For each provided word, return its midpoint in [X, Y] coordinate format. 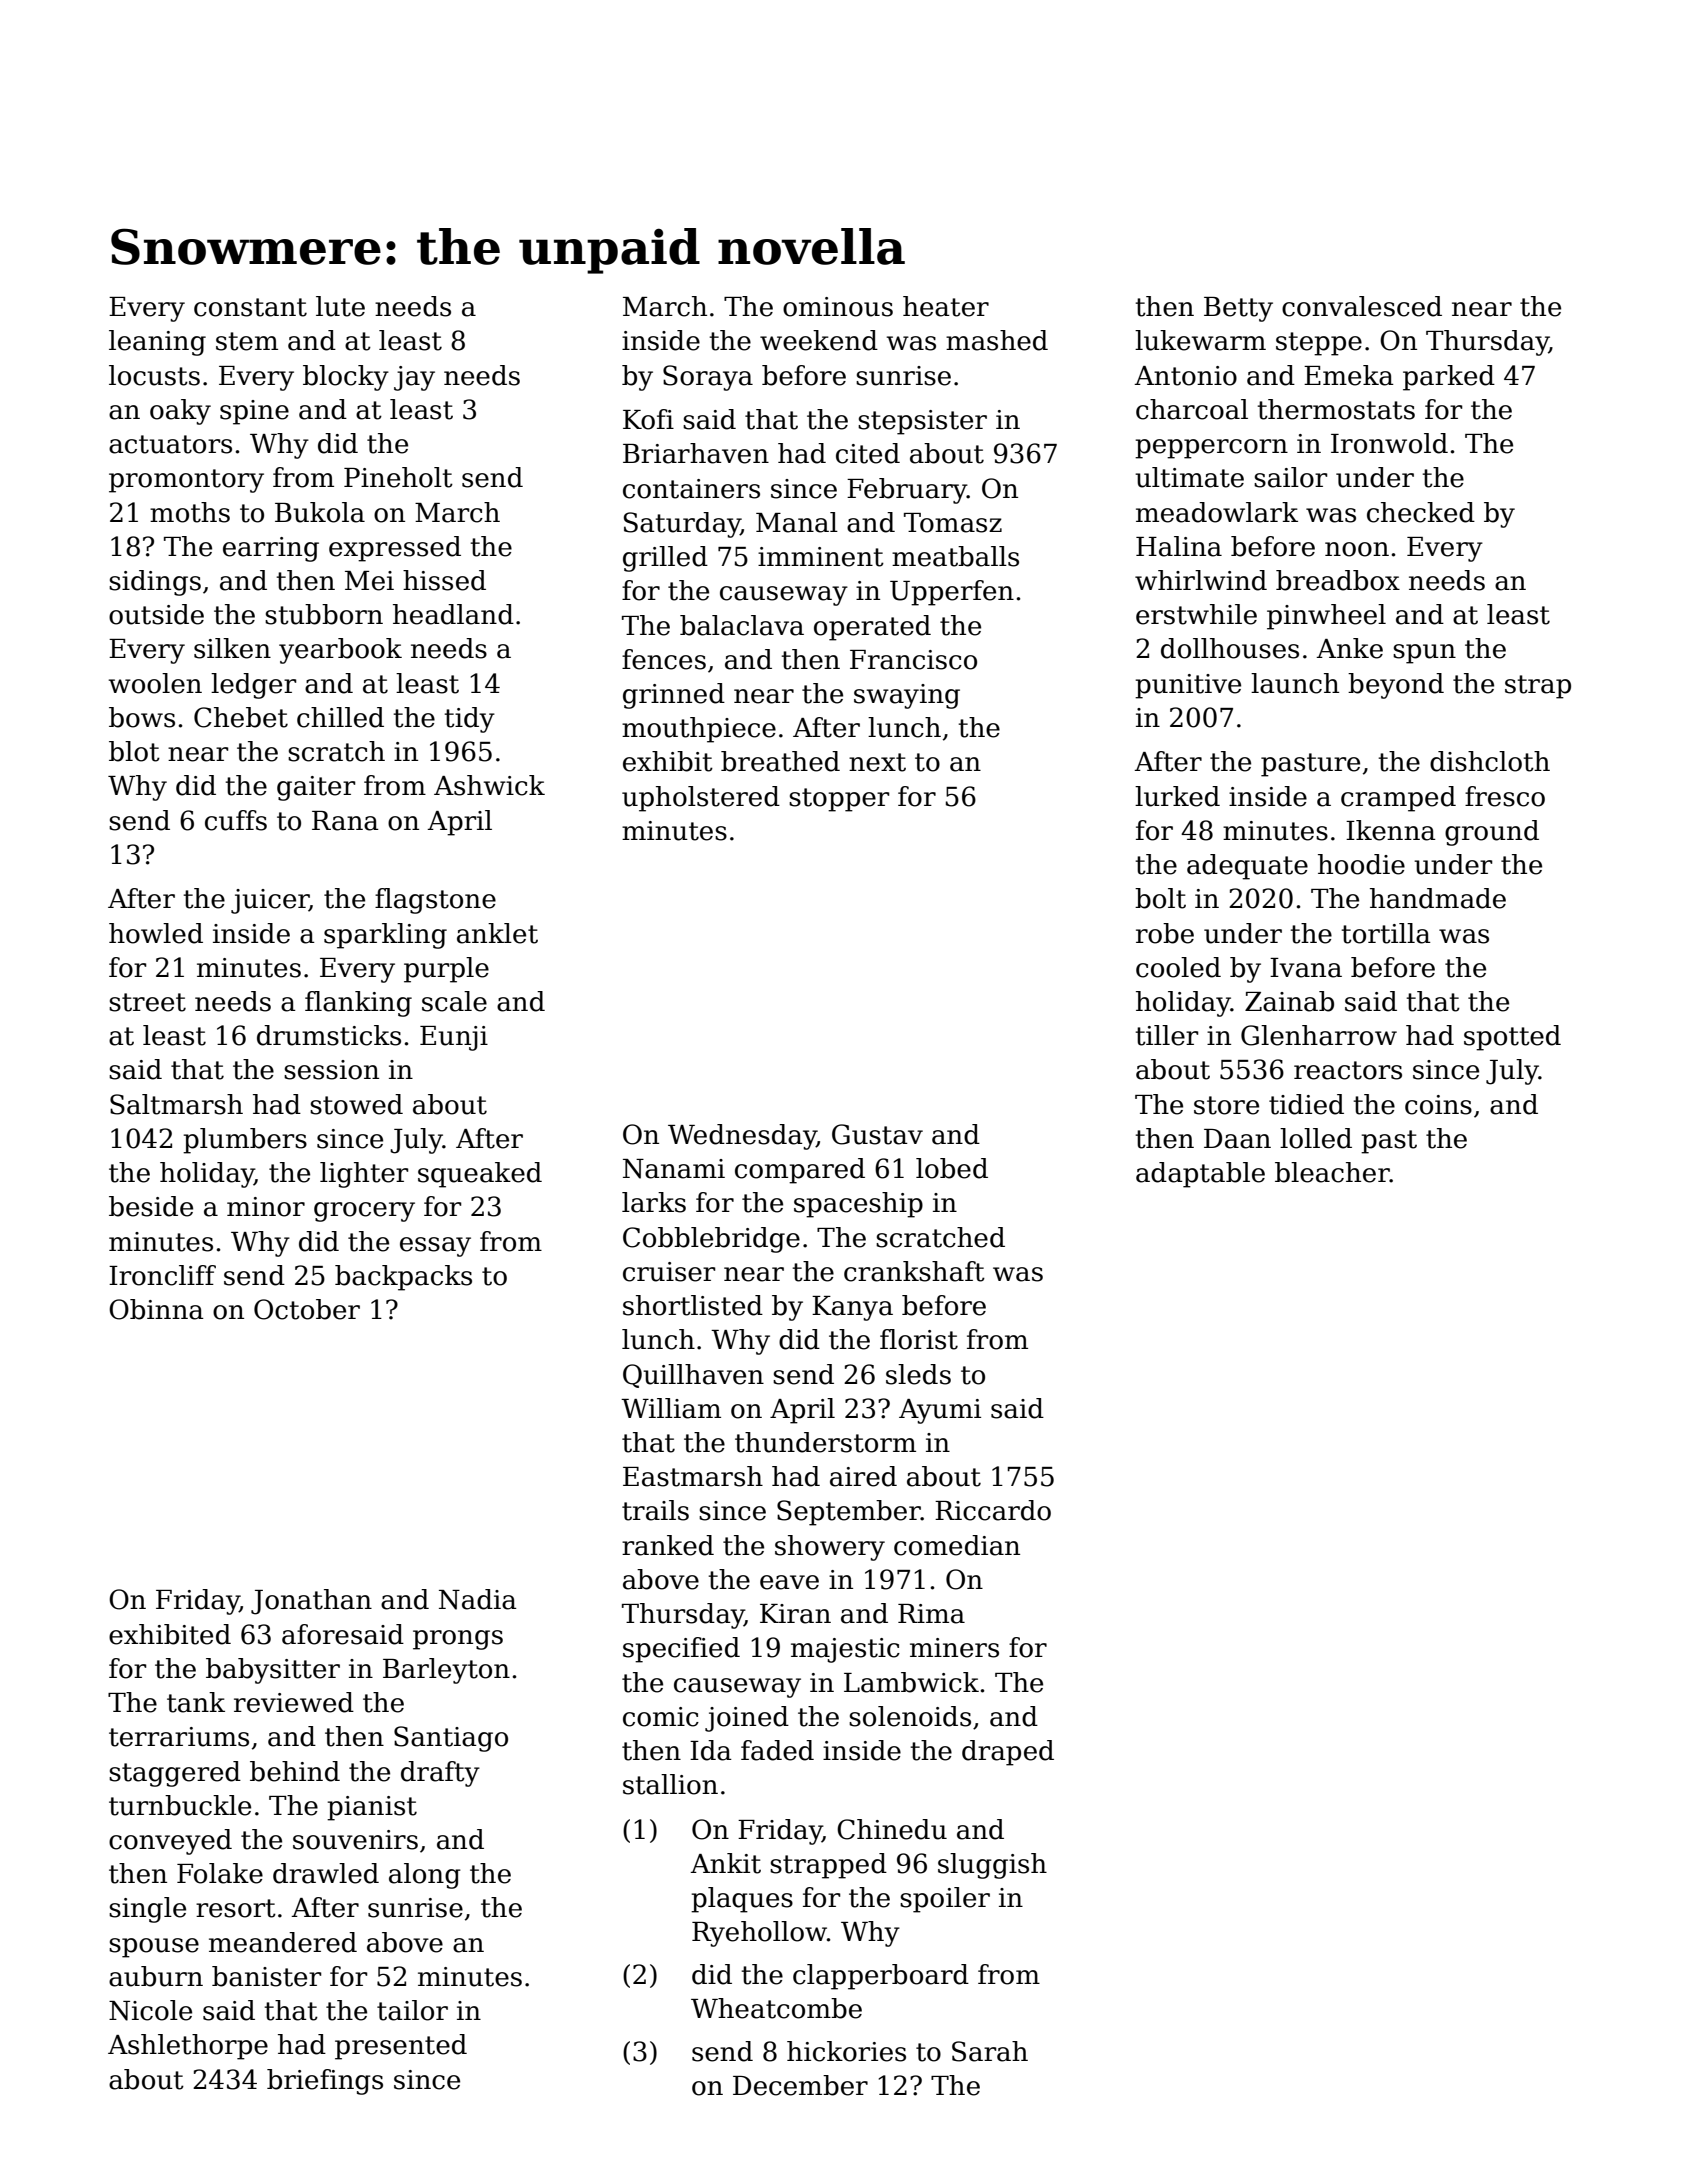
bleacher [1332, 1172]
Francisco [913, 660]
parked [1449, 378]
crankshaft [914, 1271]
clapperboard [881, 1977]
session [331, 1070]
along [425, 1876]
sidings [155, 583]
